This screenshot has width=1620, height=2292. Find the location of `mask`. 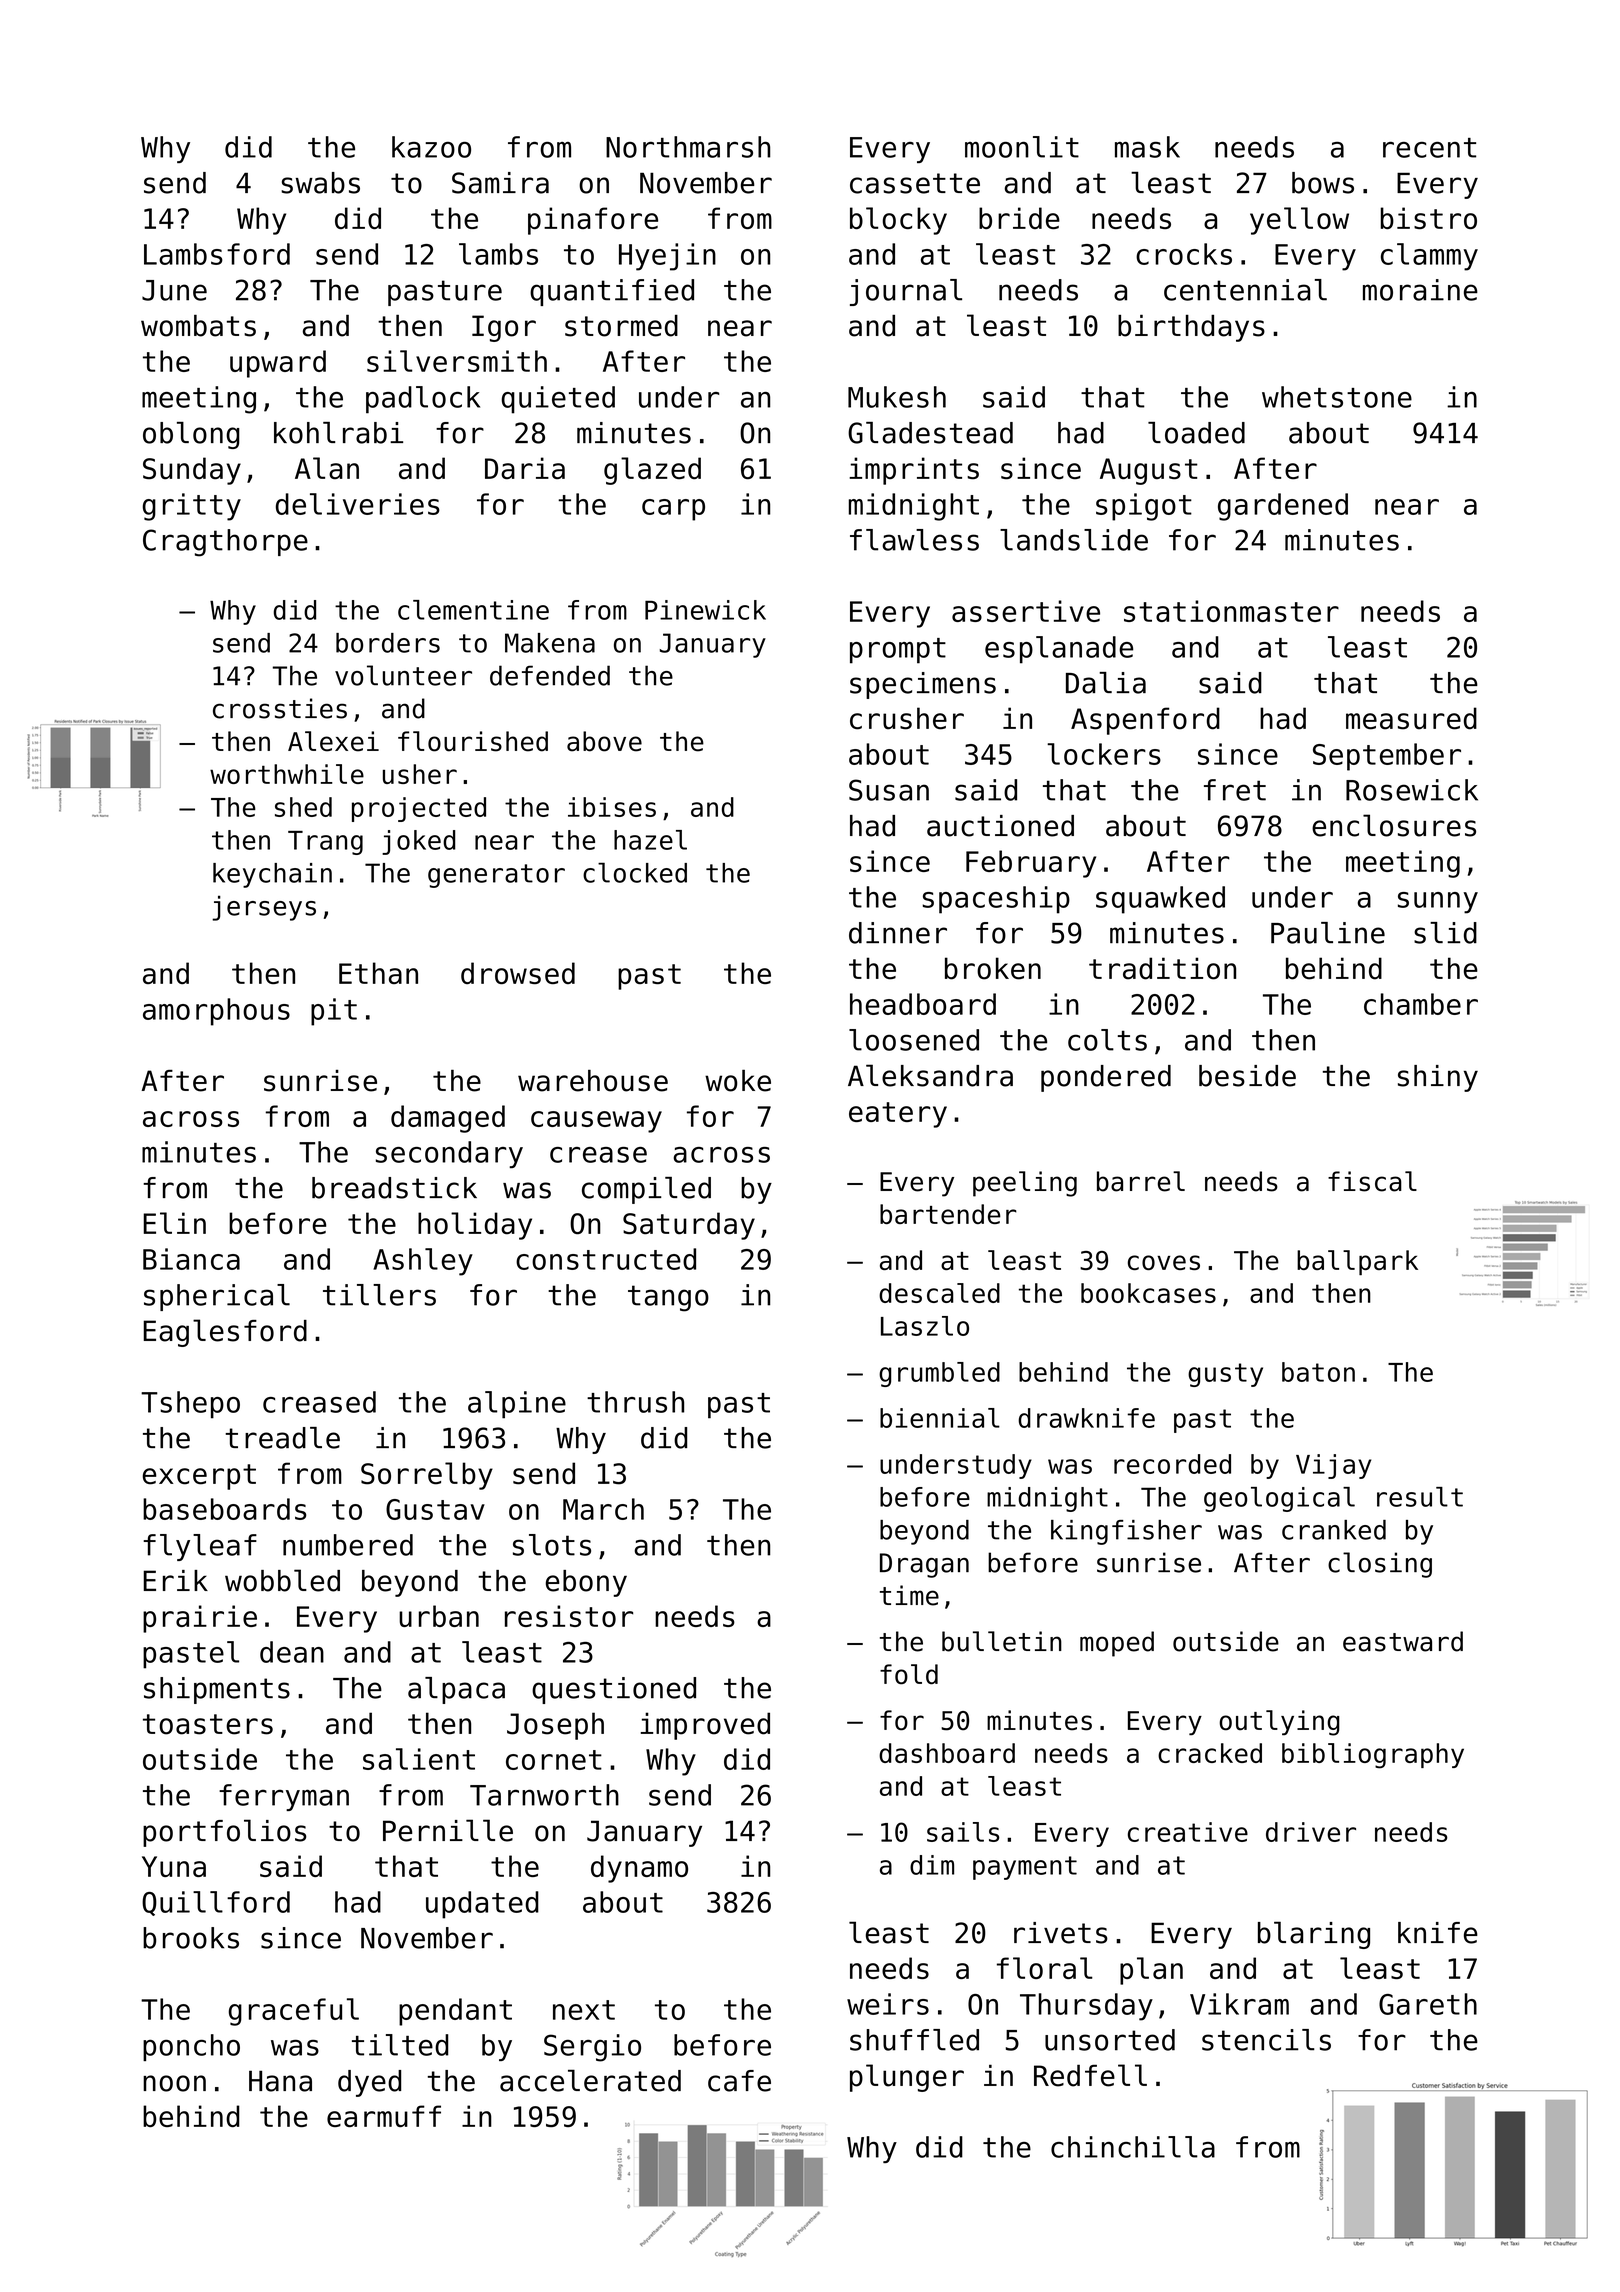

mask is located at coordinates (1147, 147).
